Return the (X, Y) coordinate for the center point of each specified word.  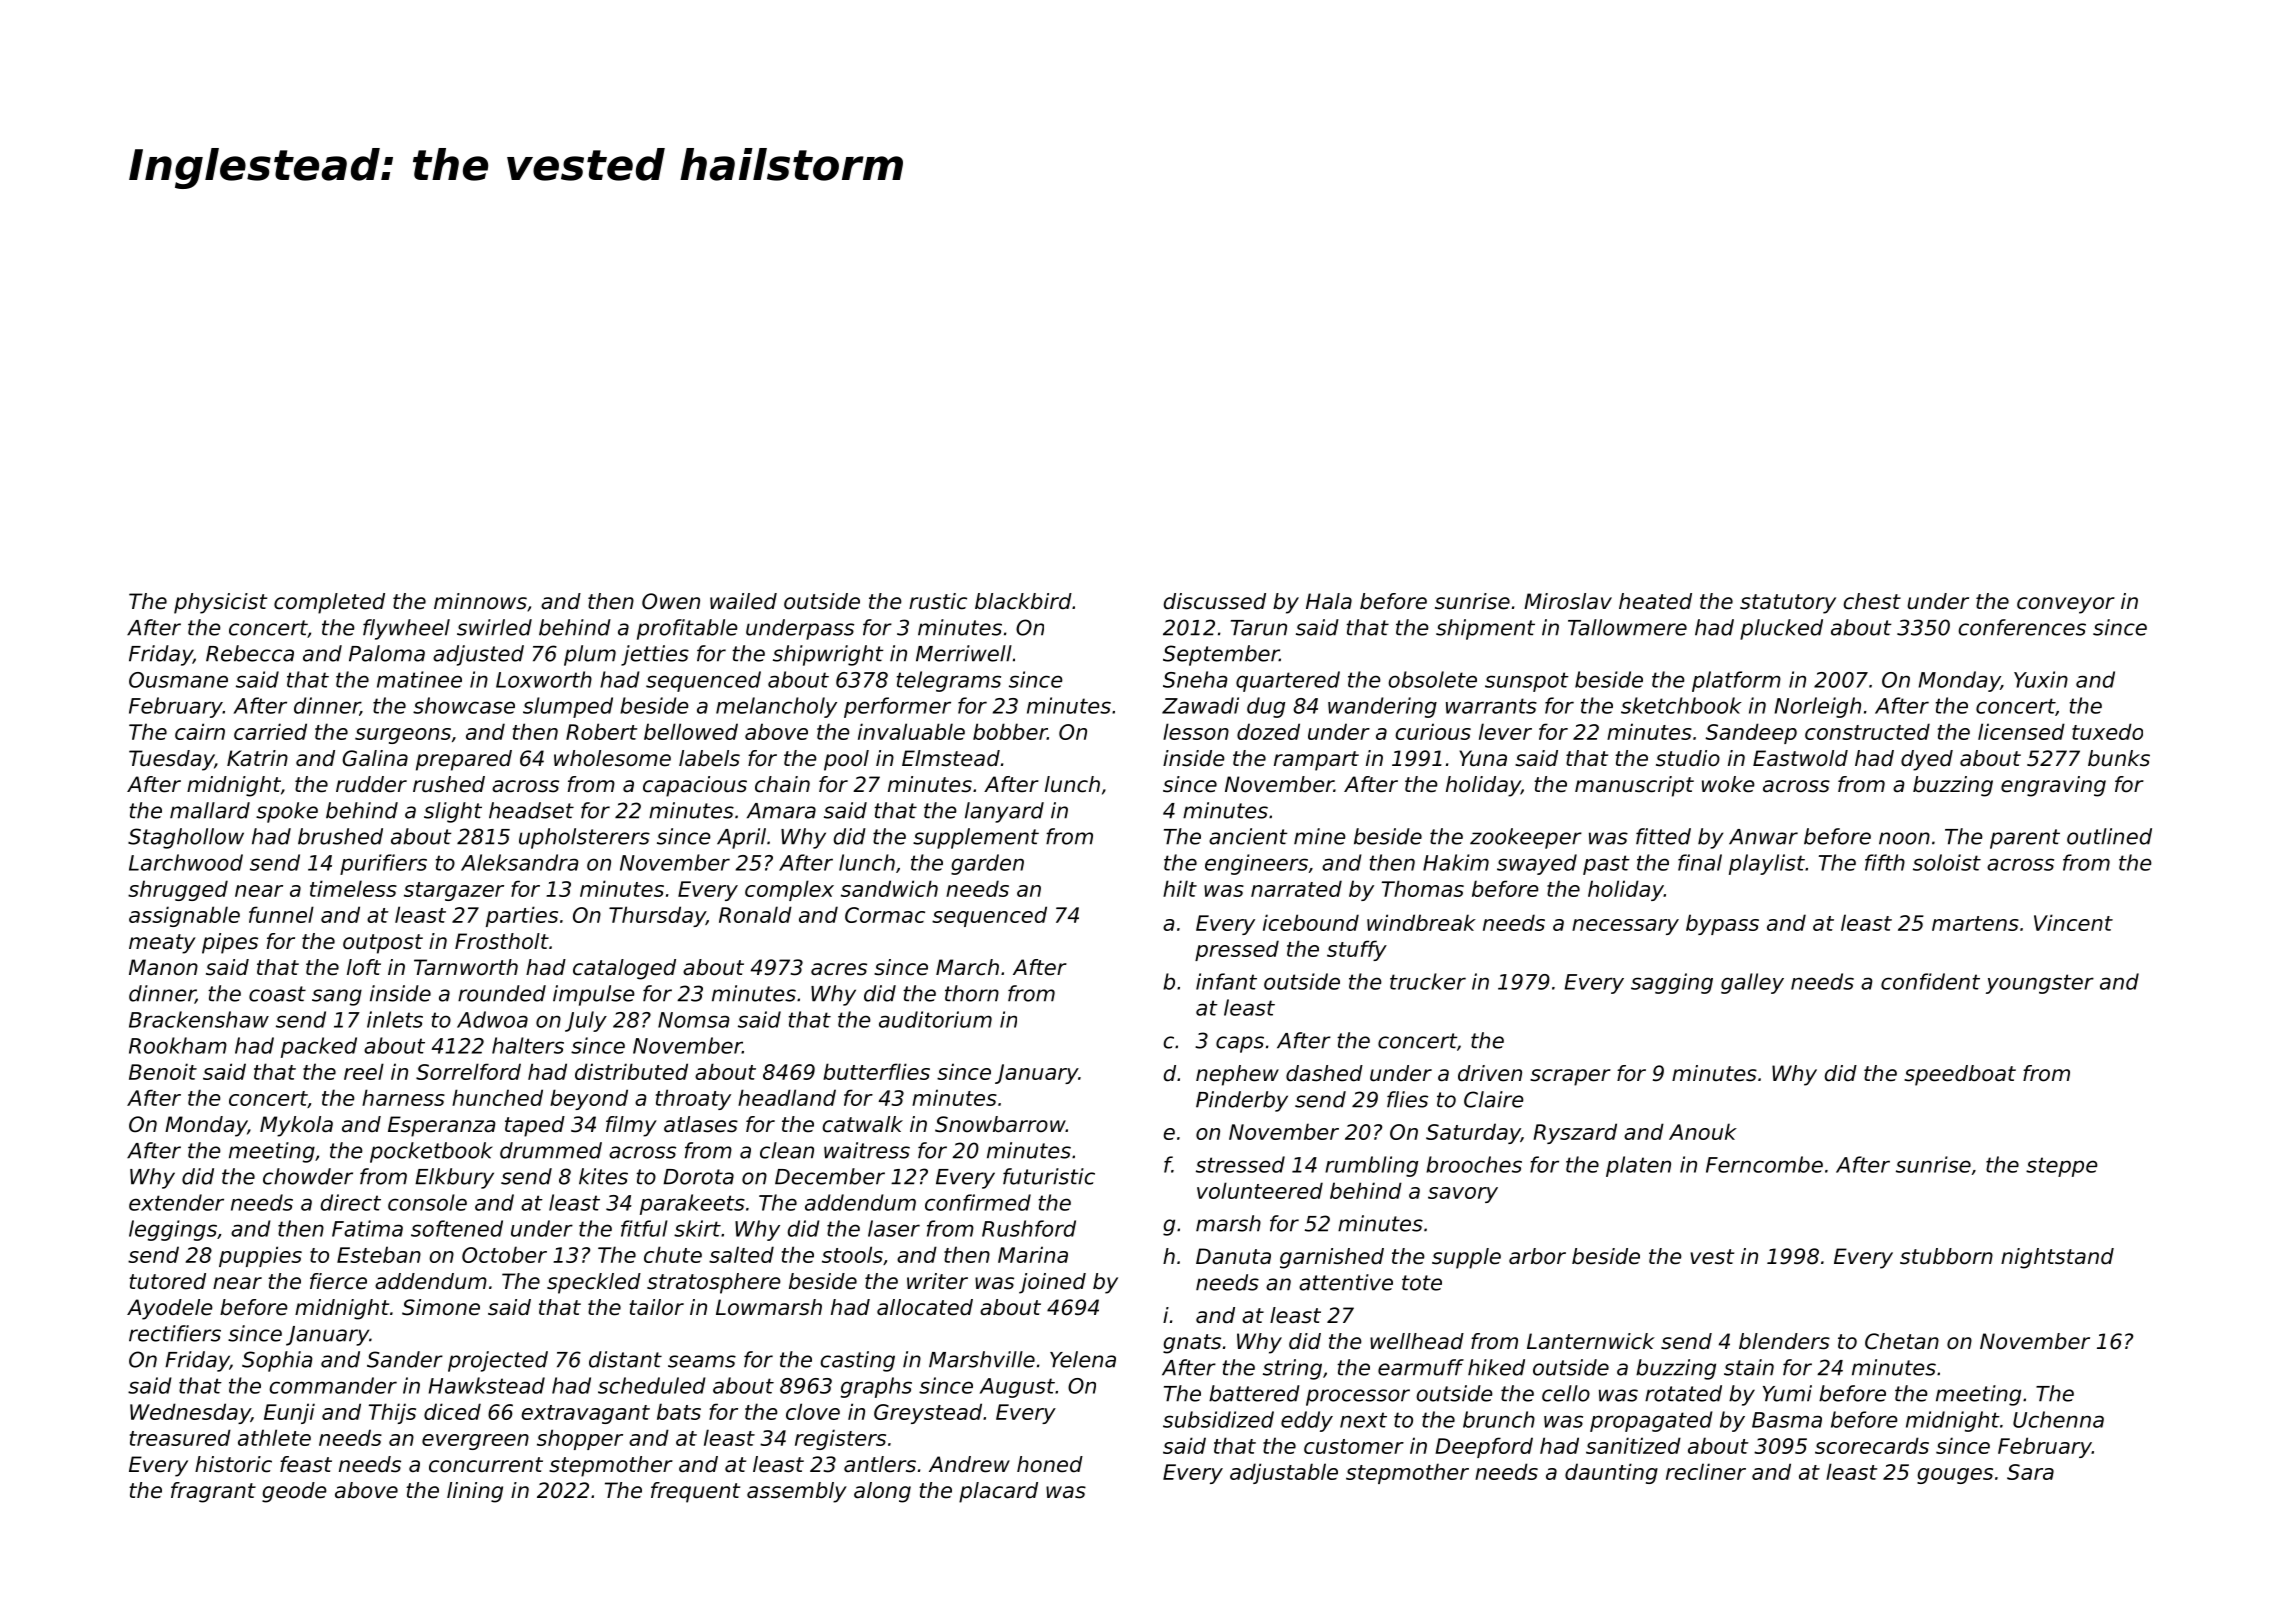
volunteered (1260, 1190)
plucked (1781, 629)
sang (337, 997)
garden (987, 864)
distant (625, 1359)
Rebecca (250, 653)
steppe (2062, 1167)
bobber (1010, 731)
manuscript (1634, 786)
